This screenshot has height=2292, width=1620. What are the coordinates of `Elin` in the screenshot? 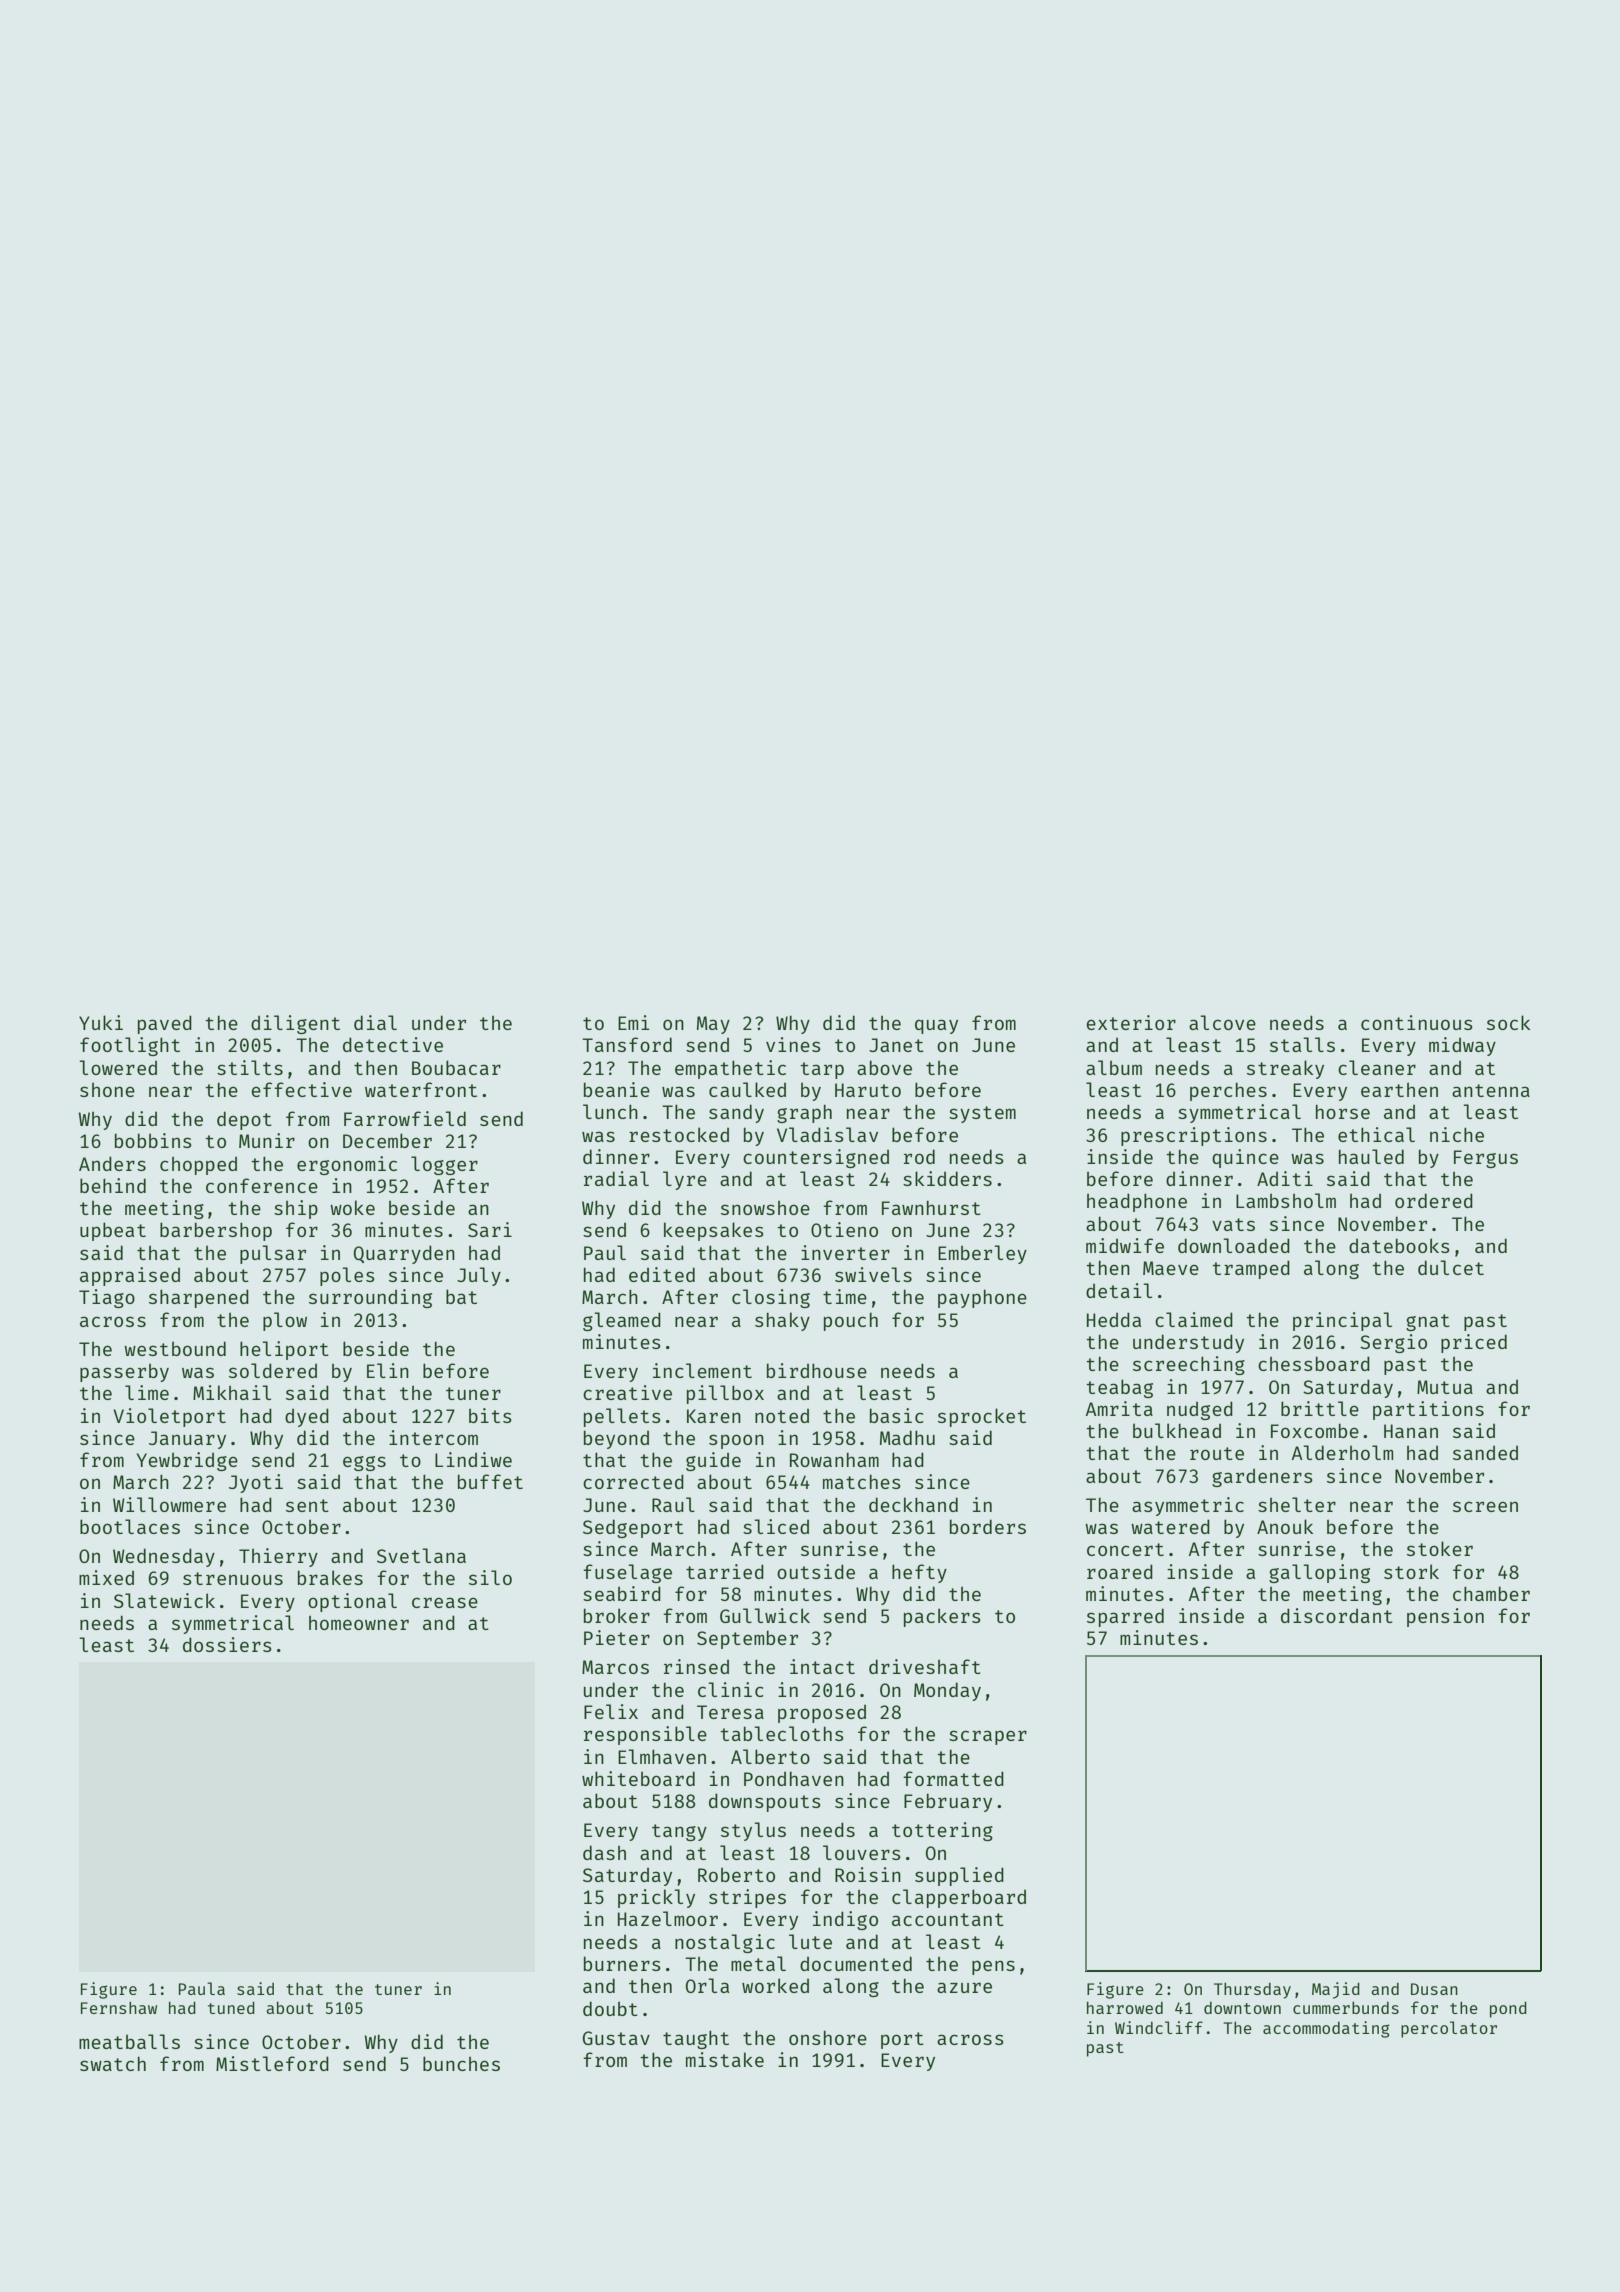 It's located at (388, 1370).
